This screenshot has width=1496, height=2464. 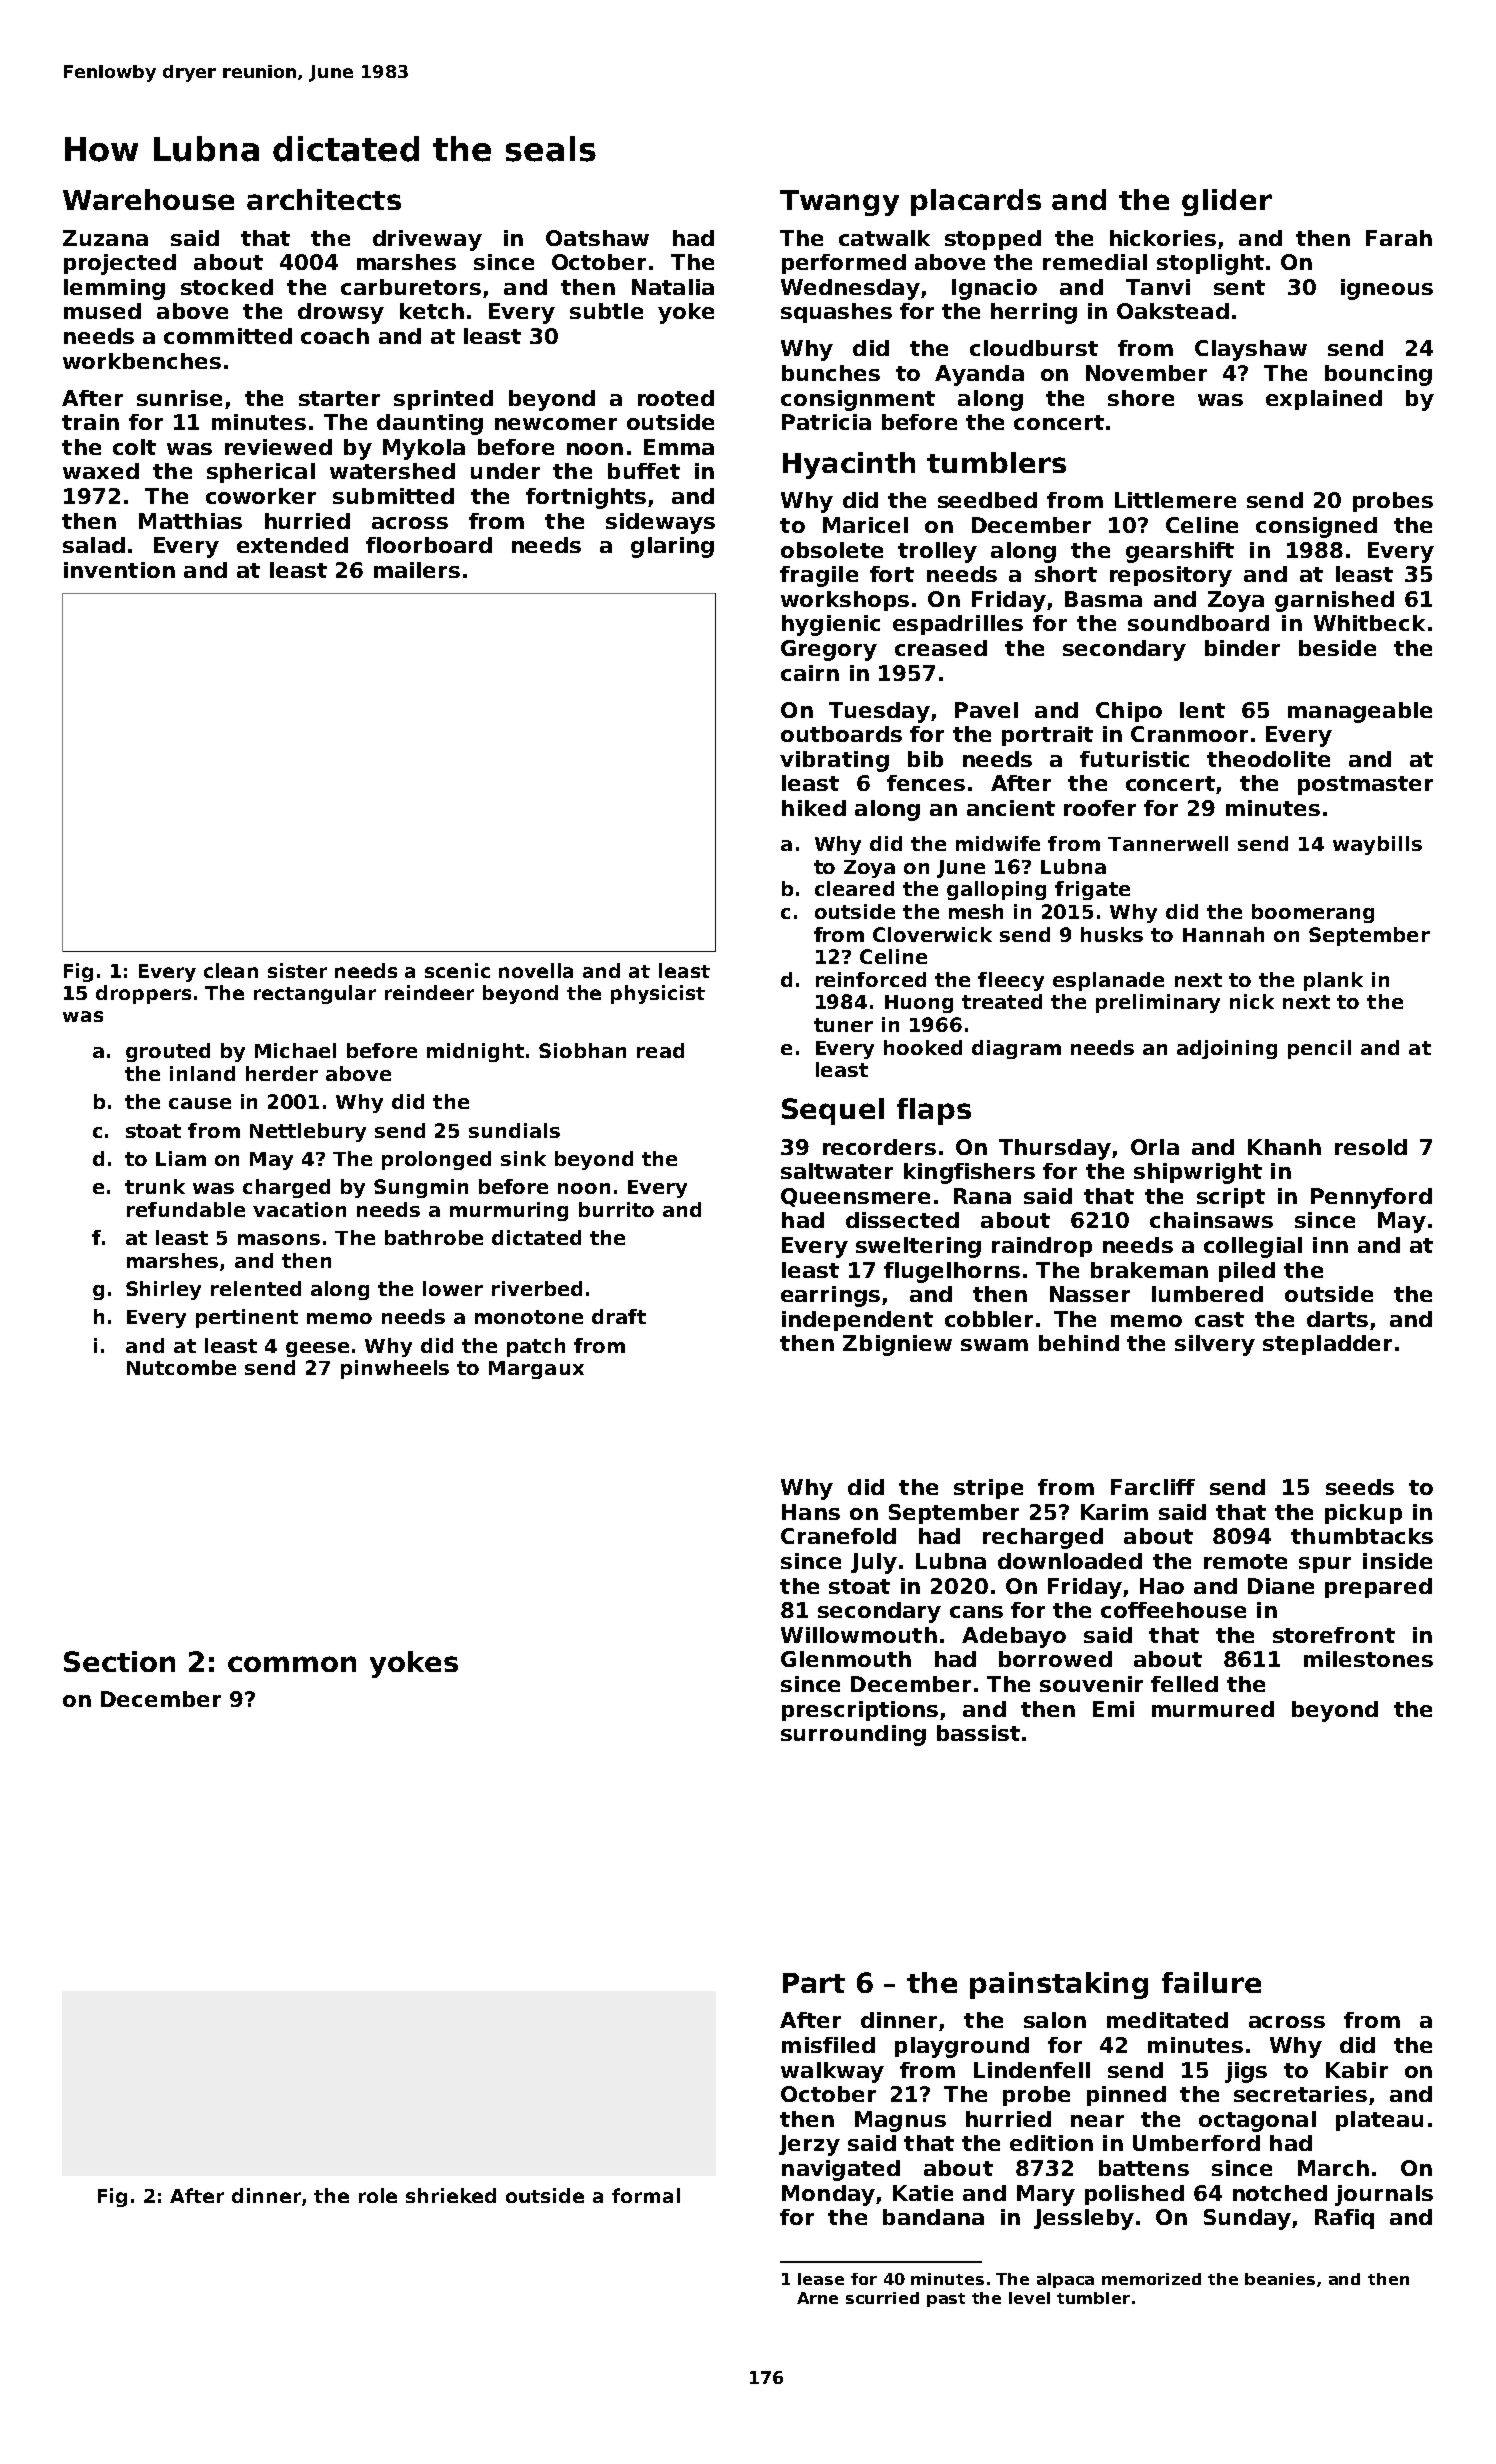 What do you see at coordinates (616, 1209) in the screenshot?
I see `burrito` at bounding box center [616, 1209].
